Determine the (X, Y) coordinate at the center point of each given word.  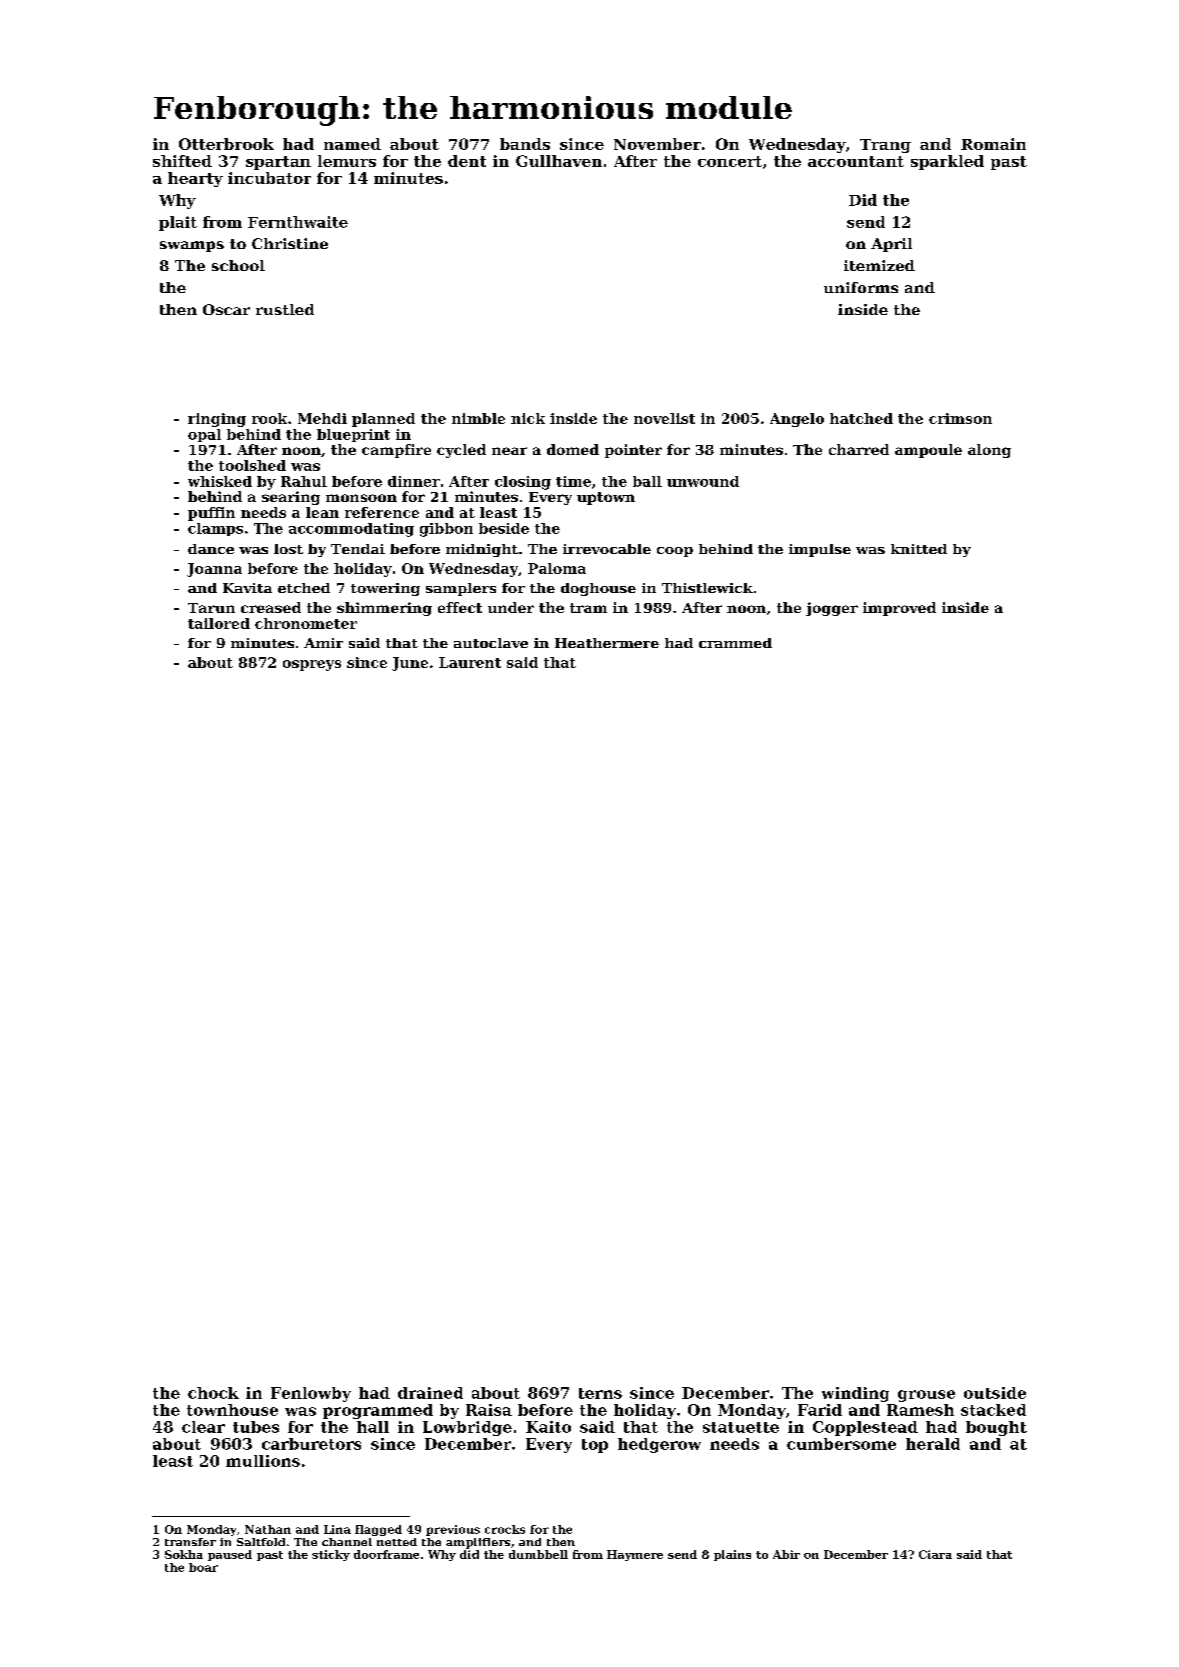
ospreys (312, 665)
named (352, 144)
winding (855, 1394)
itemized (879, 265)
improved (899, 609)
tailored (219, 623)
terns (600, 1393)
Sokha (184, 1554)
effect (460, 607)
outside (995, 1393)
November (657, 144)
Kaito (548, 1427)
